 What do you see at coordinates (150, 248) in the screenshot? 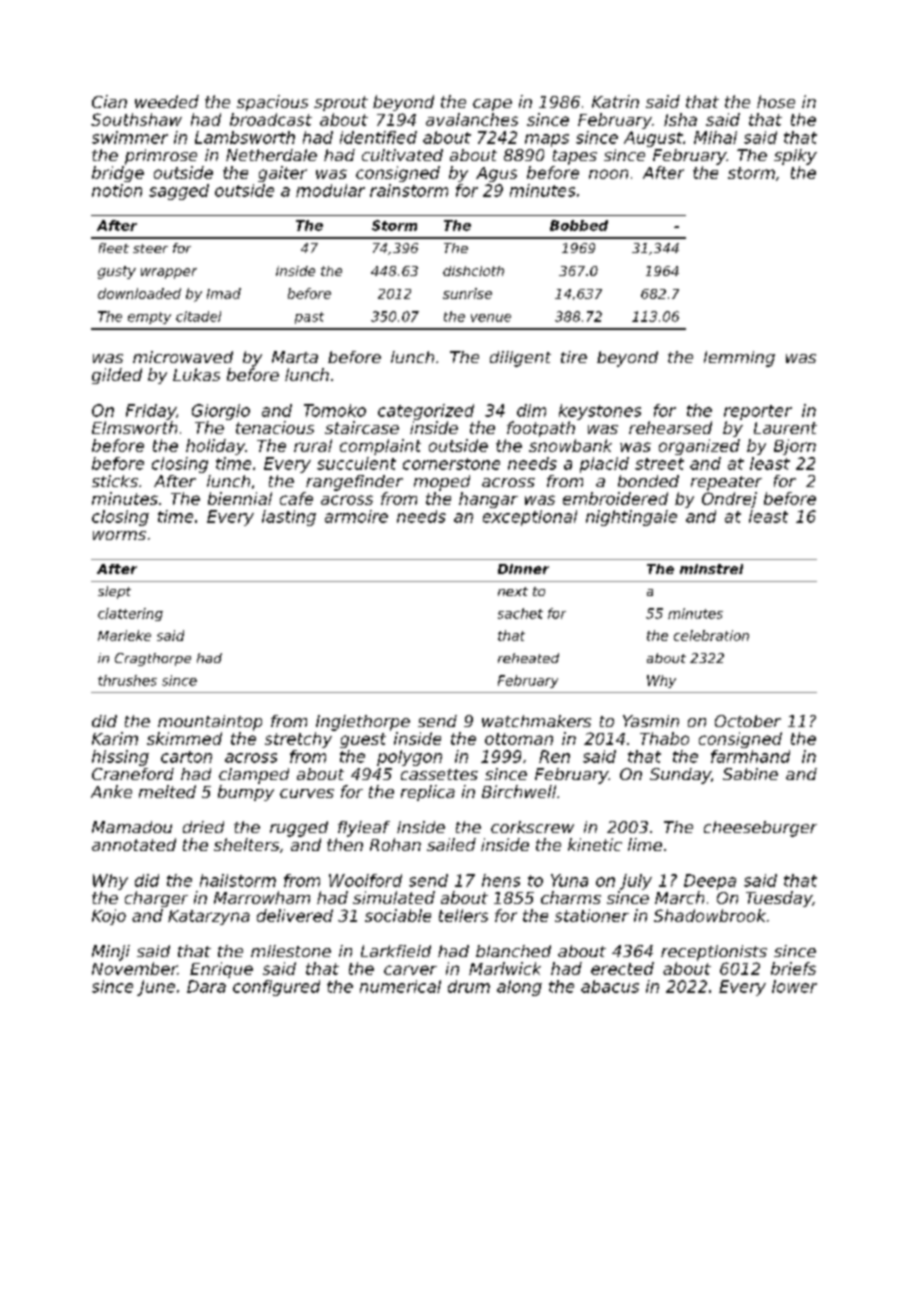
I see `steer` at bounding box center [150, 248].
